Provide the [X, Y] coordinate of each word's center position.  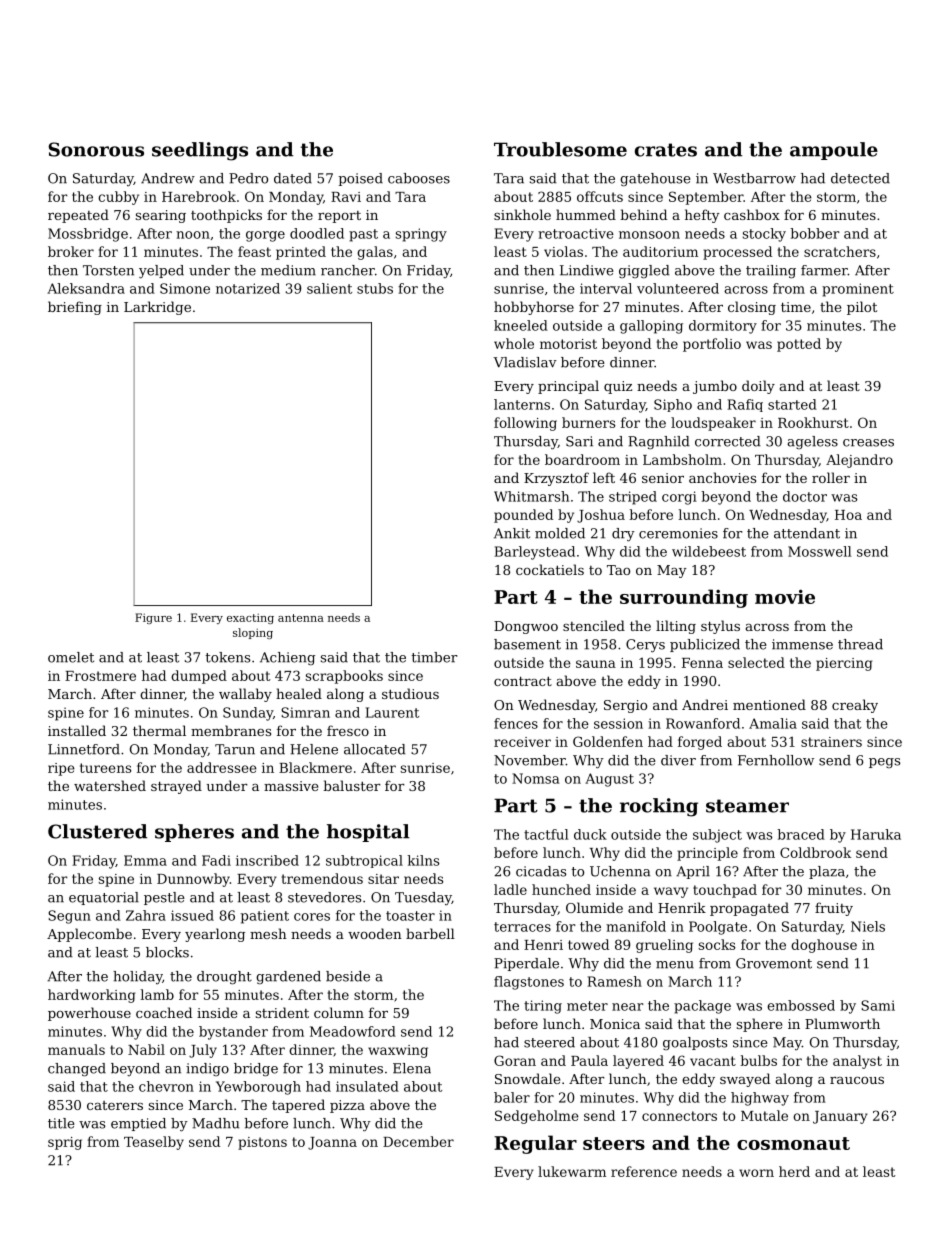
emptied [138, 1124]
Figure [153, 618]
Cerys [645, 646]
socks [717, 944]
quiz [618, 387]
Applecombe [89, 935]
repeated [78, 216]
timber [434, 657]
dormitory [723, 327]
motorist [568, 344]
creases [868, 443]
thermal [159, 730]
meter [587, 1006]
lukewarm [572, 1171]
